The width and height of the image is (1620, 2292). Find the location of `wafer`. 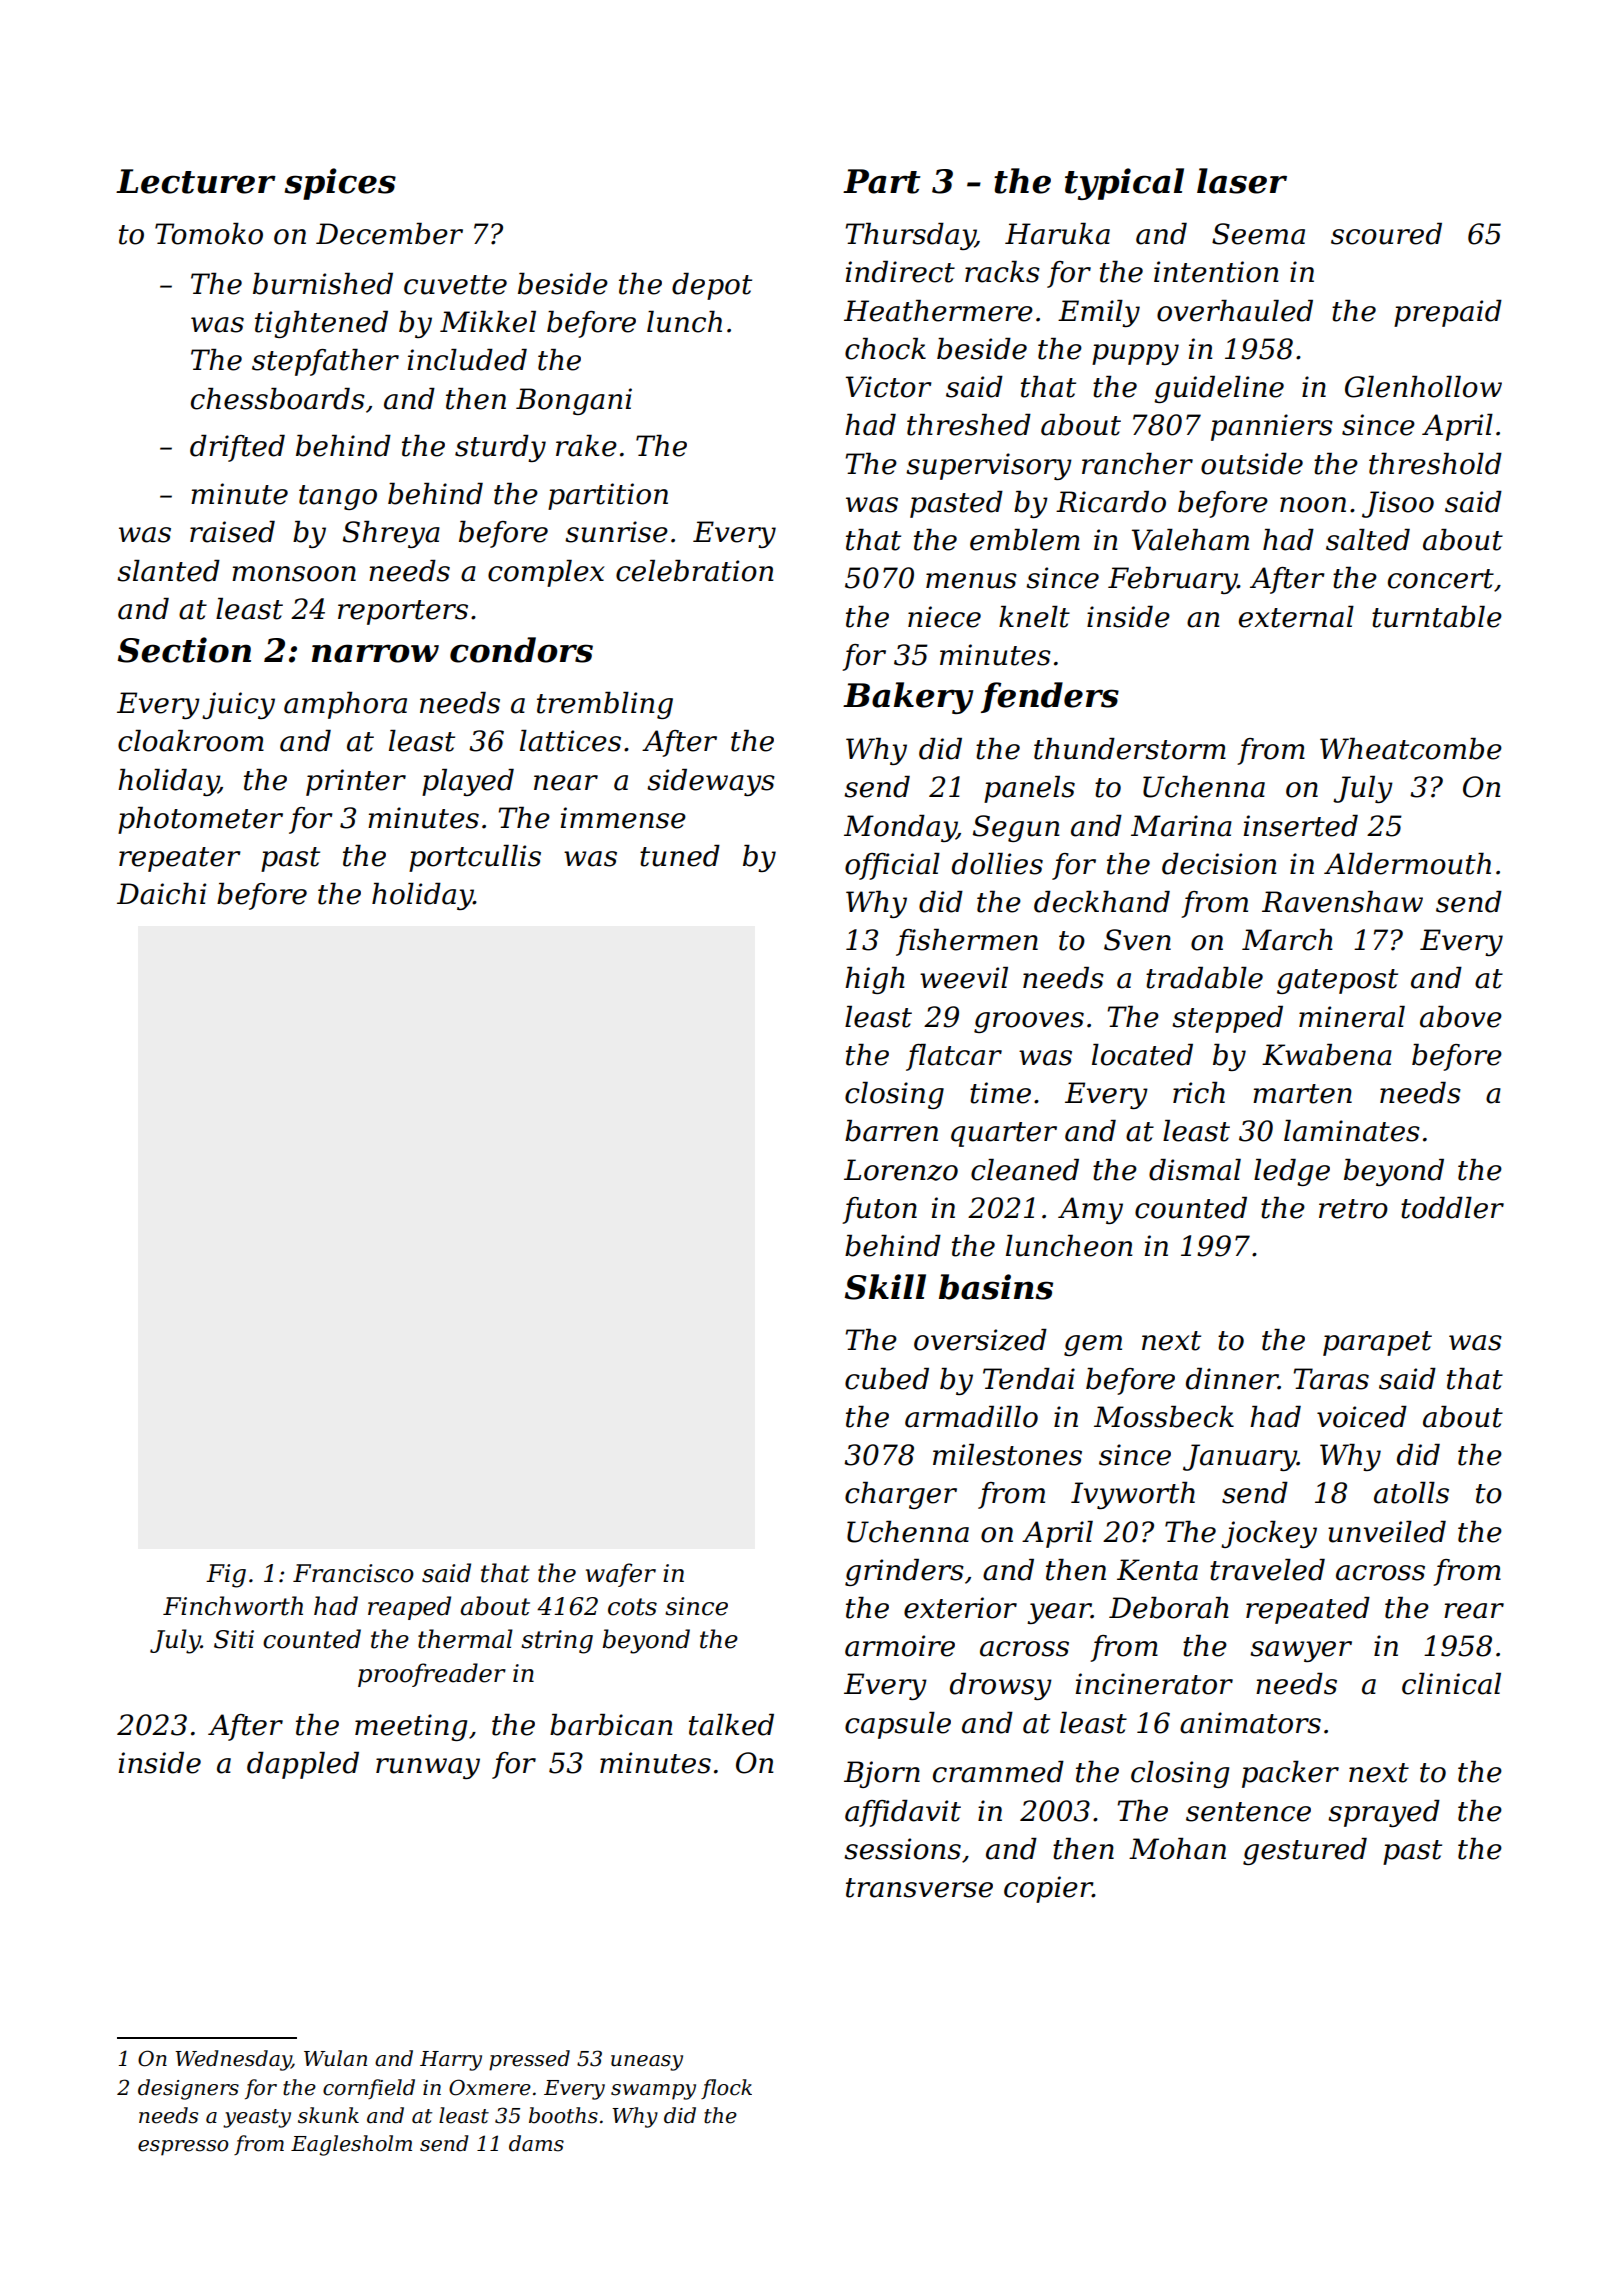

wafer is located at coordinates (621, 1575).
